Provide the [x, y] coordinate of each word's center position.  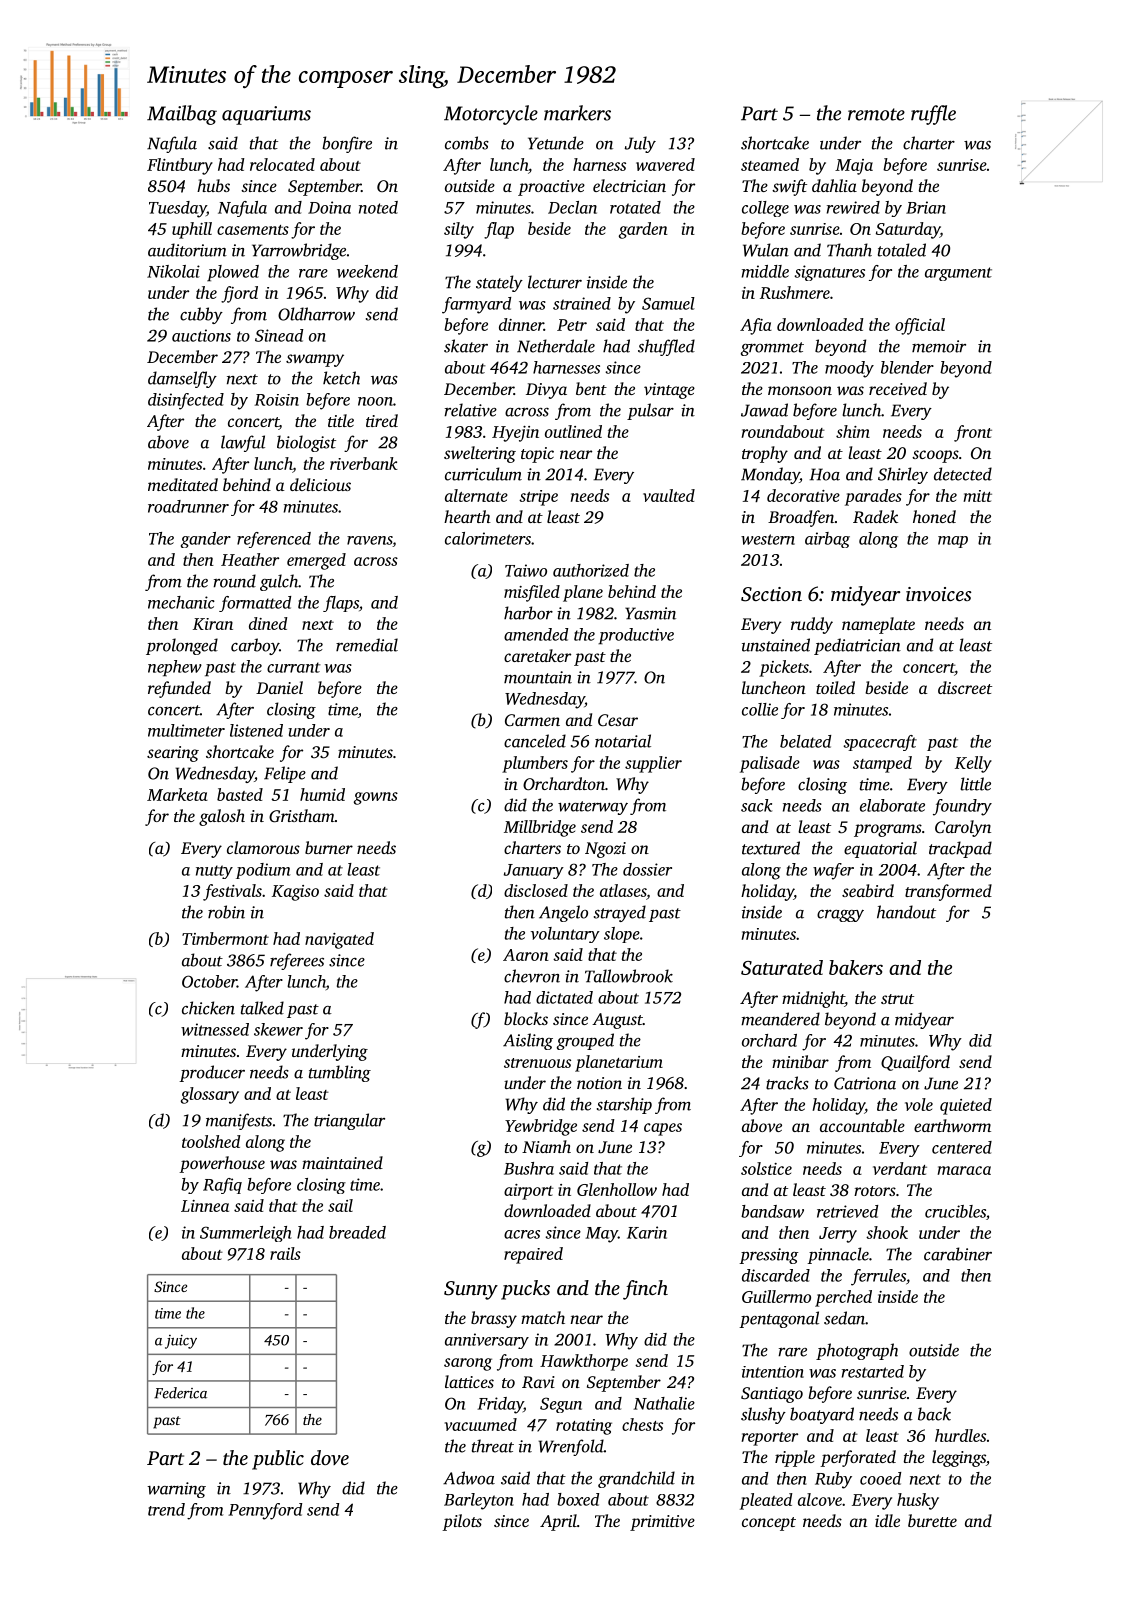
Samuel [668, 303]
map [953, 542]
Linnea [205, 1206]
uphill [192, 230]
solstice [766, 1168]
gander [206, 540]
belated [805, 741]
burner [329, 847]
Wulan [766, 250]
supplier [653, 764]
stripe [538, 498]
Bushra [529, 1168]
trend [166, 1509]
